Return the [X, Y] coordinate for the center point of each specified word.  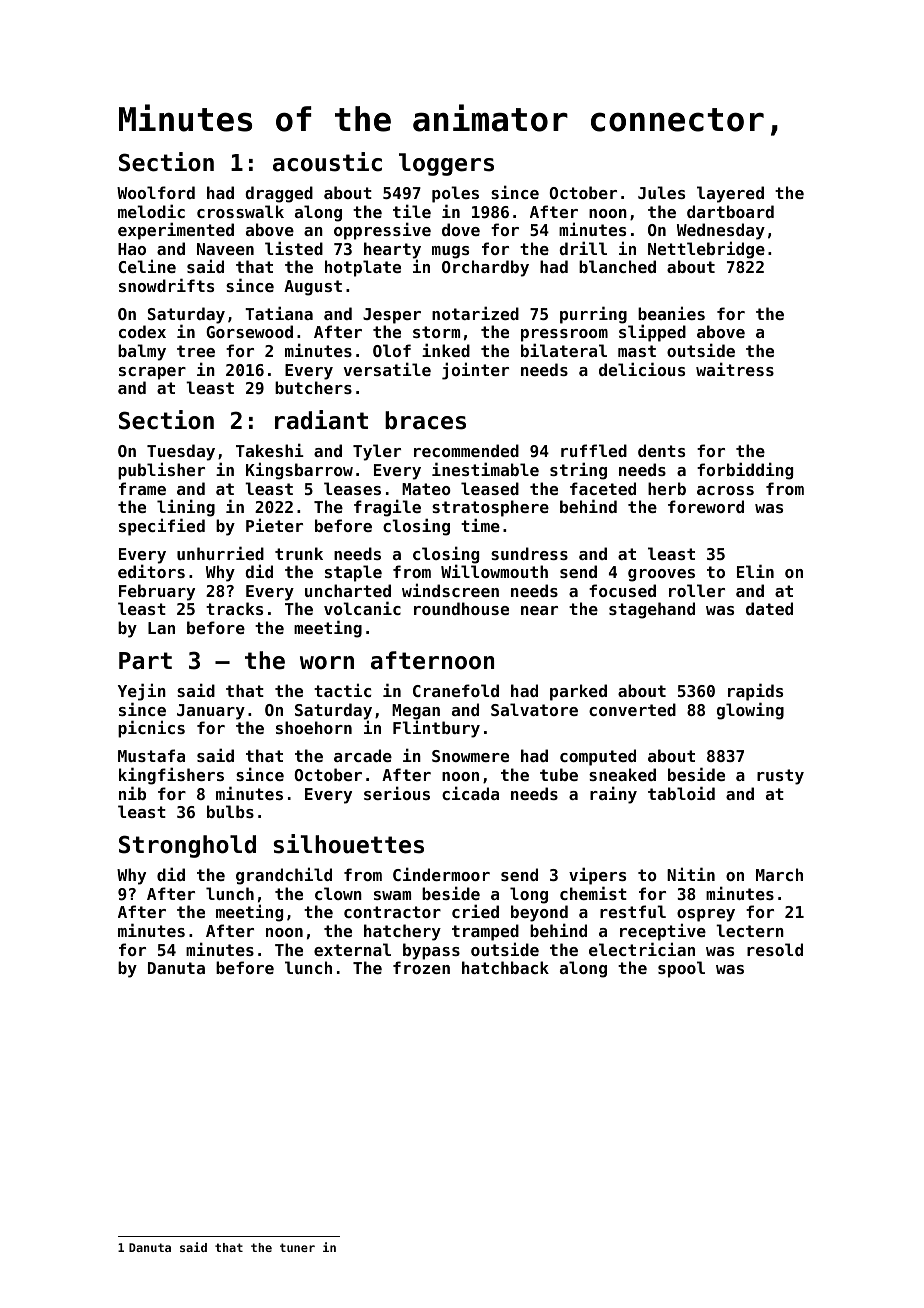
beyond [539, 913]
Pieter [274, 525]
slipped [652, 333]
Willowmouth [494, 571]
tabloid [681, 793]
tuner [297, 1247]
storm [436, 332]
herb [667, 488]
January [211, 712]
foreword [706, 506]
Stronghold [187, 846]
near [539, 610]
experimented [176, 231]
